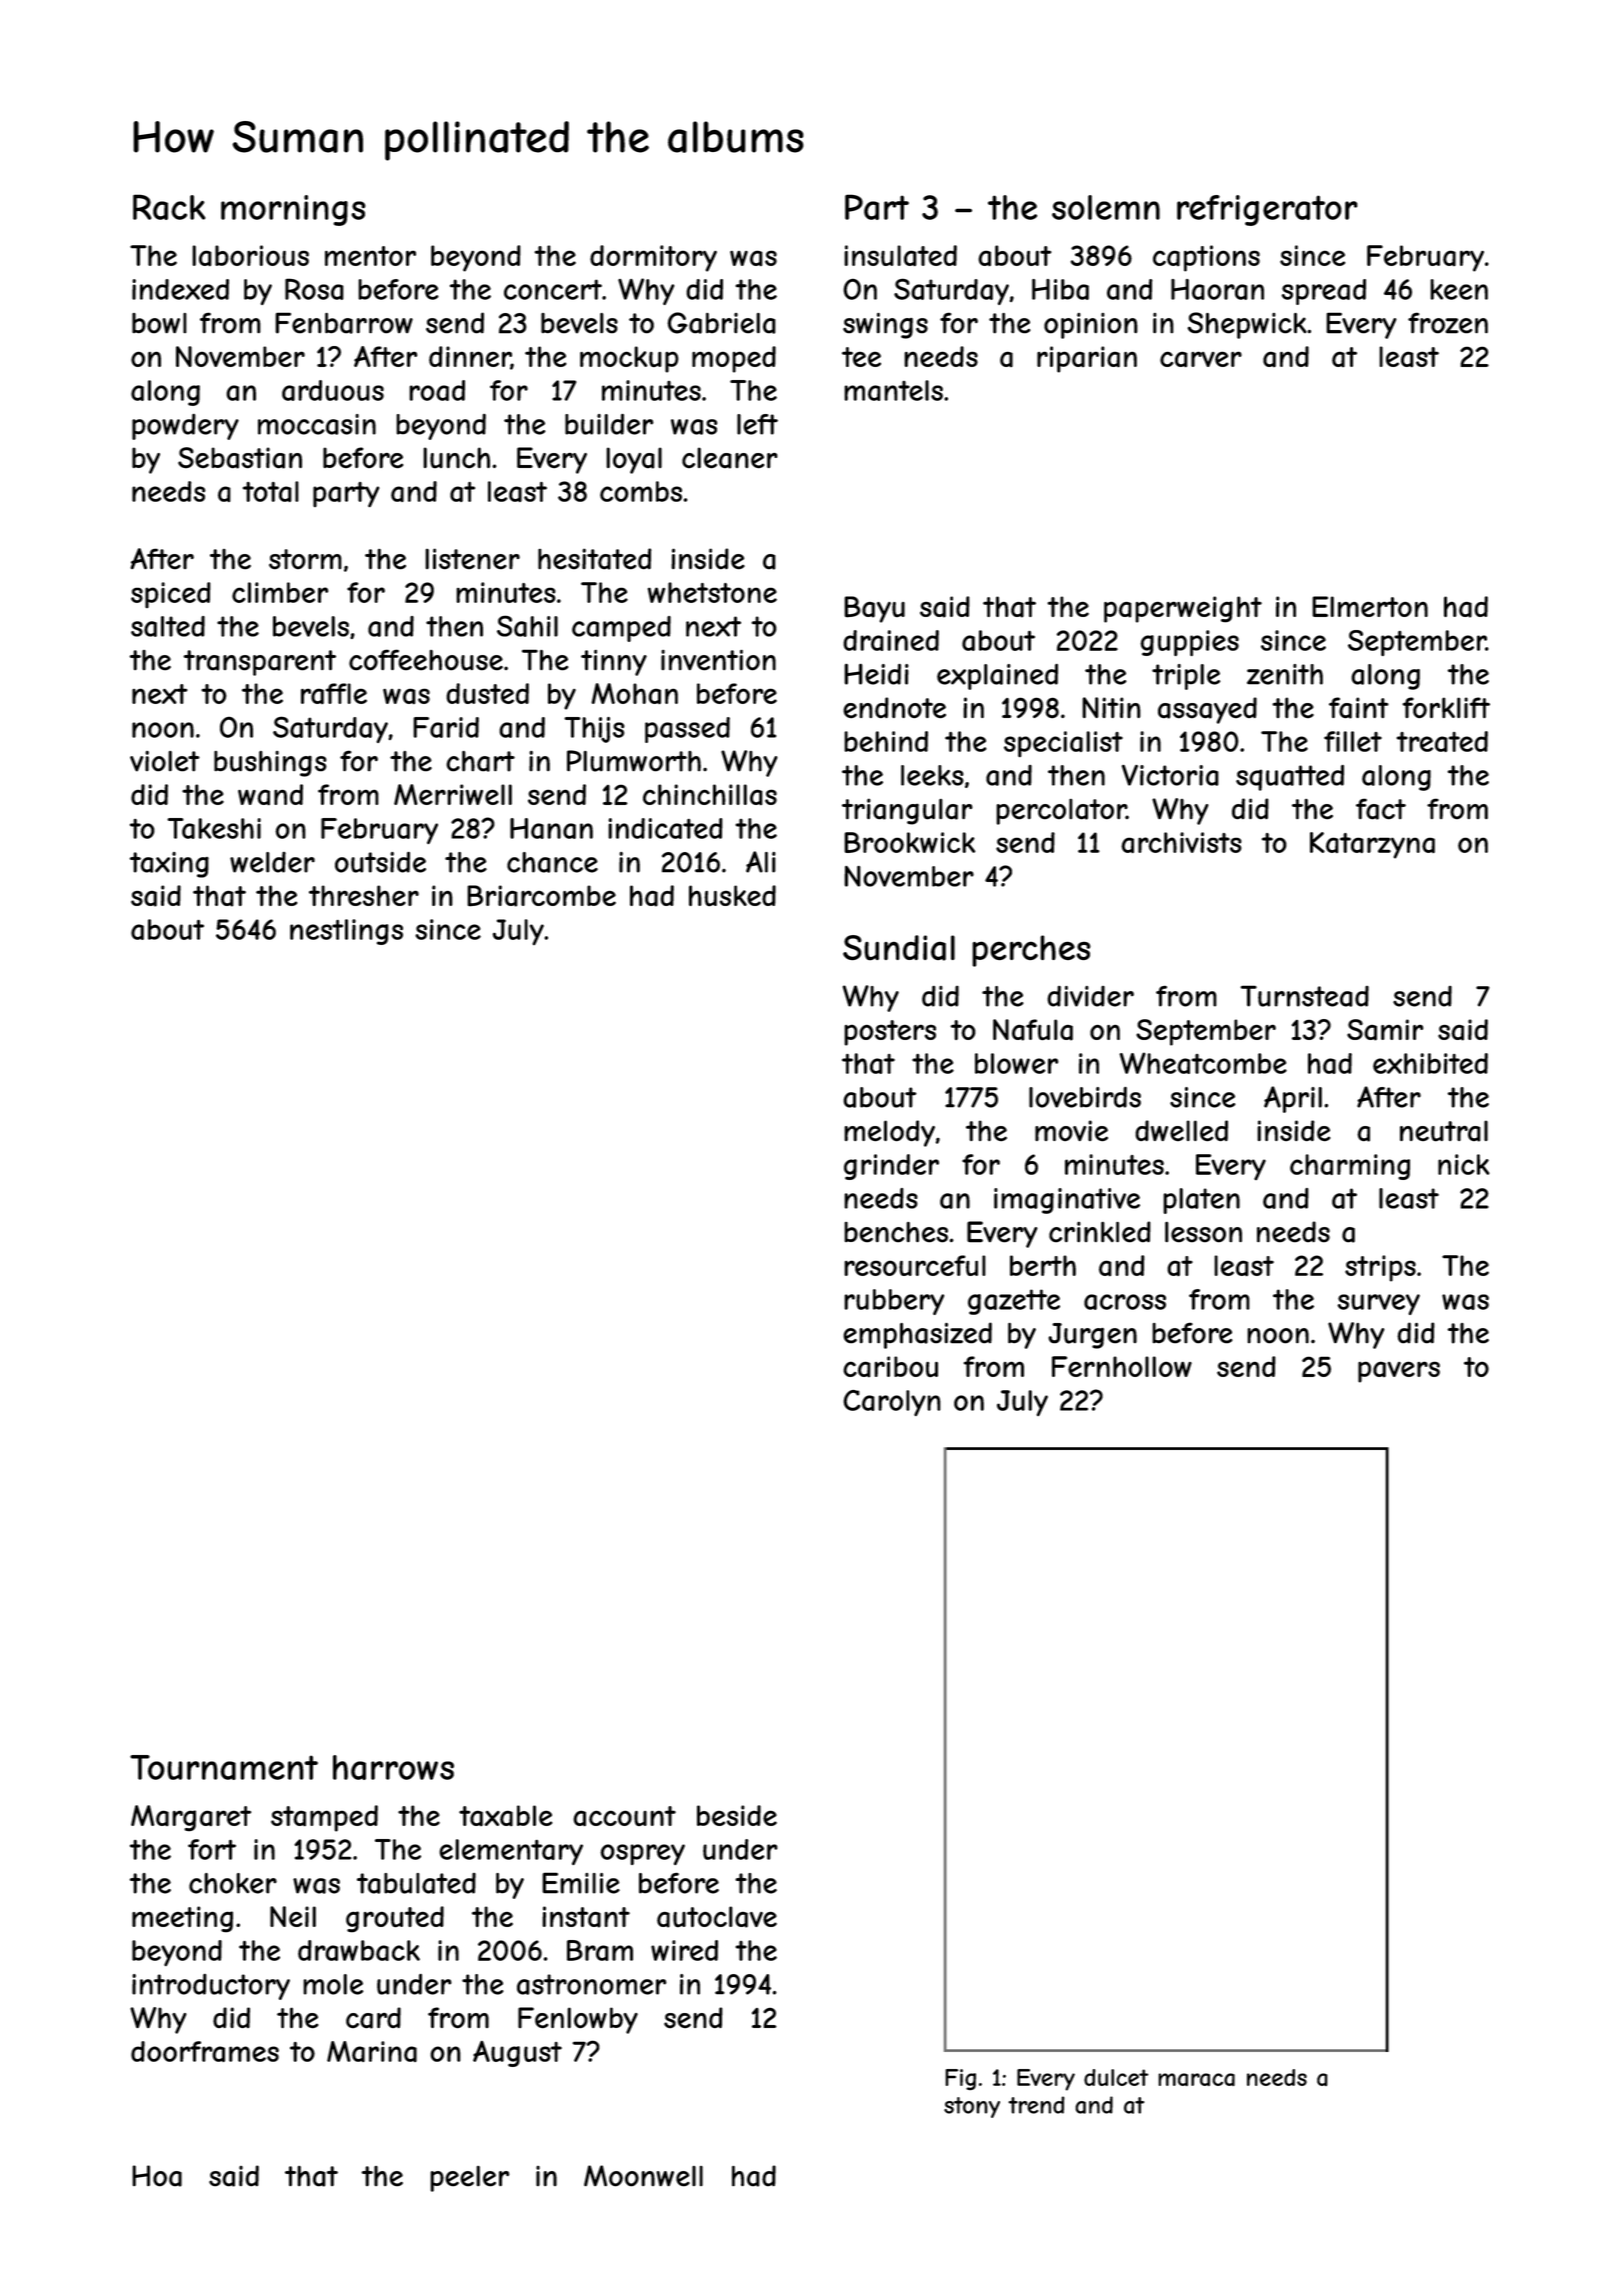 The image size is (1620, 2292). I want to click on solemn, so click(1106, 207).
